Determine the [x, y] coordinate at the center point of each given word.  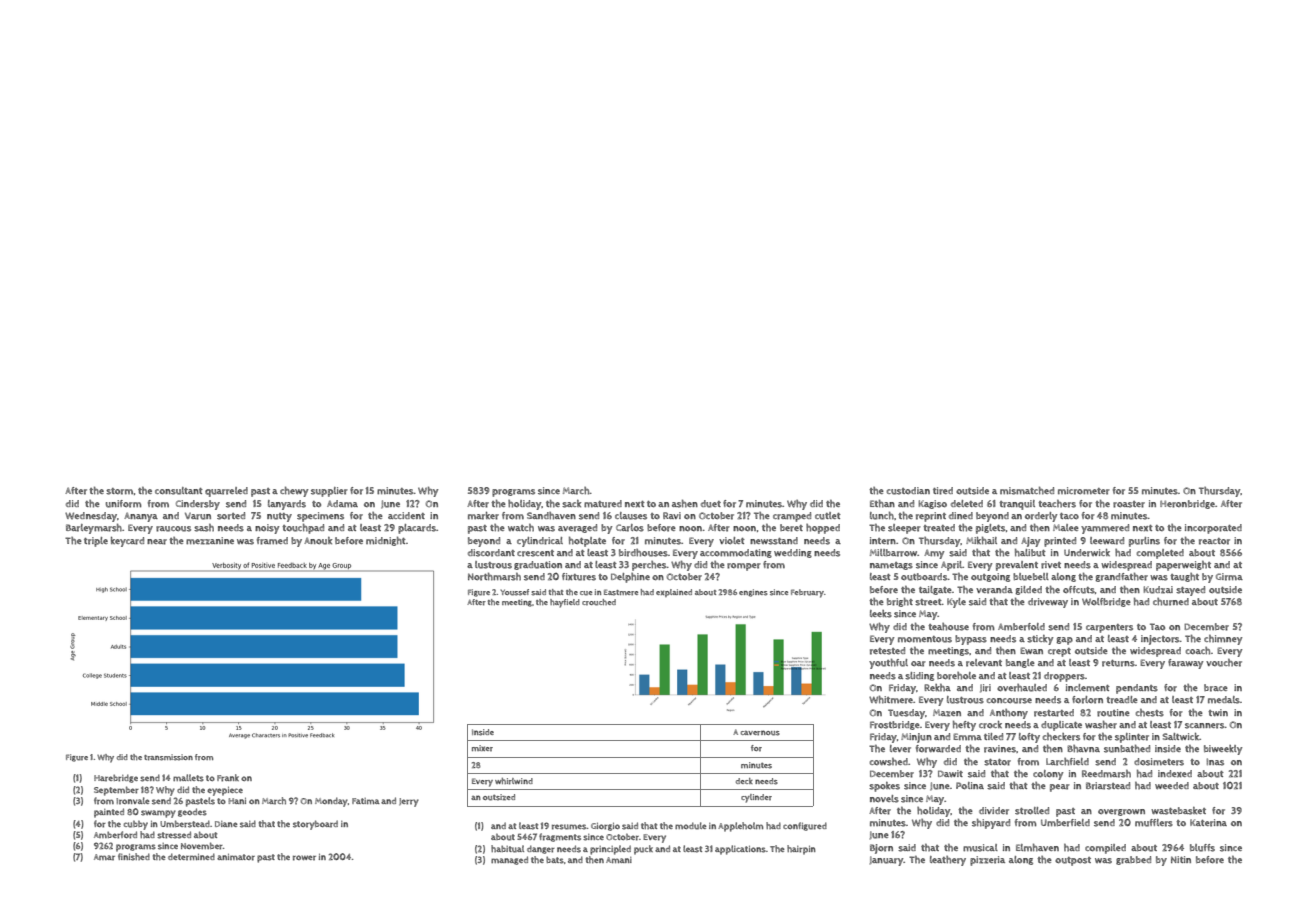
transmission [168, 757]
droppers [1064, 677]
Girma [1229, 577]
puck [643, 850]
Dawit [950, 774]
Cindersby [198, 505]
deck [744, 781]
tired [943, 491]
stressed [174, 835]
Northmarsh [494, 577]
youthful [888, 664]
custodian [908, 491]
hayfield [565, 603]
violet [732, 540]
